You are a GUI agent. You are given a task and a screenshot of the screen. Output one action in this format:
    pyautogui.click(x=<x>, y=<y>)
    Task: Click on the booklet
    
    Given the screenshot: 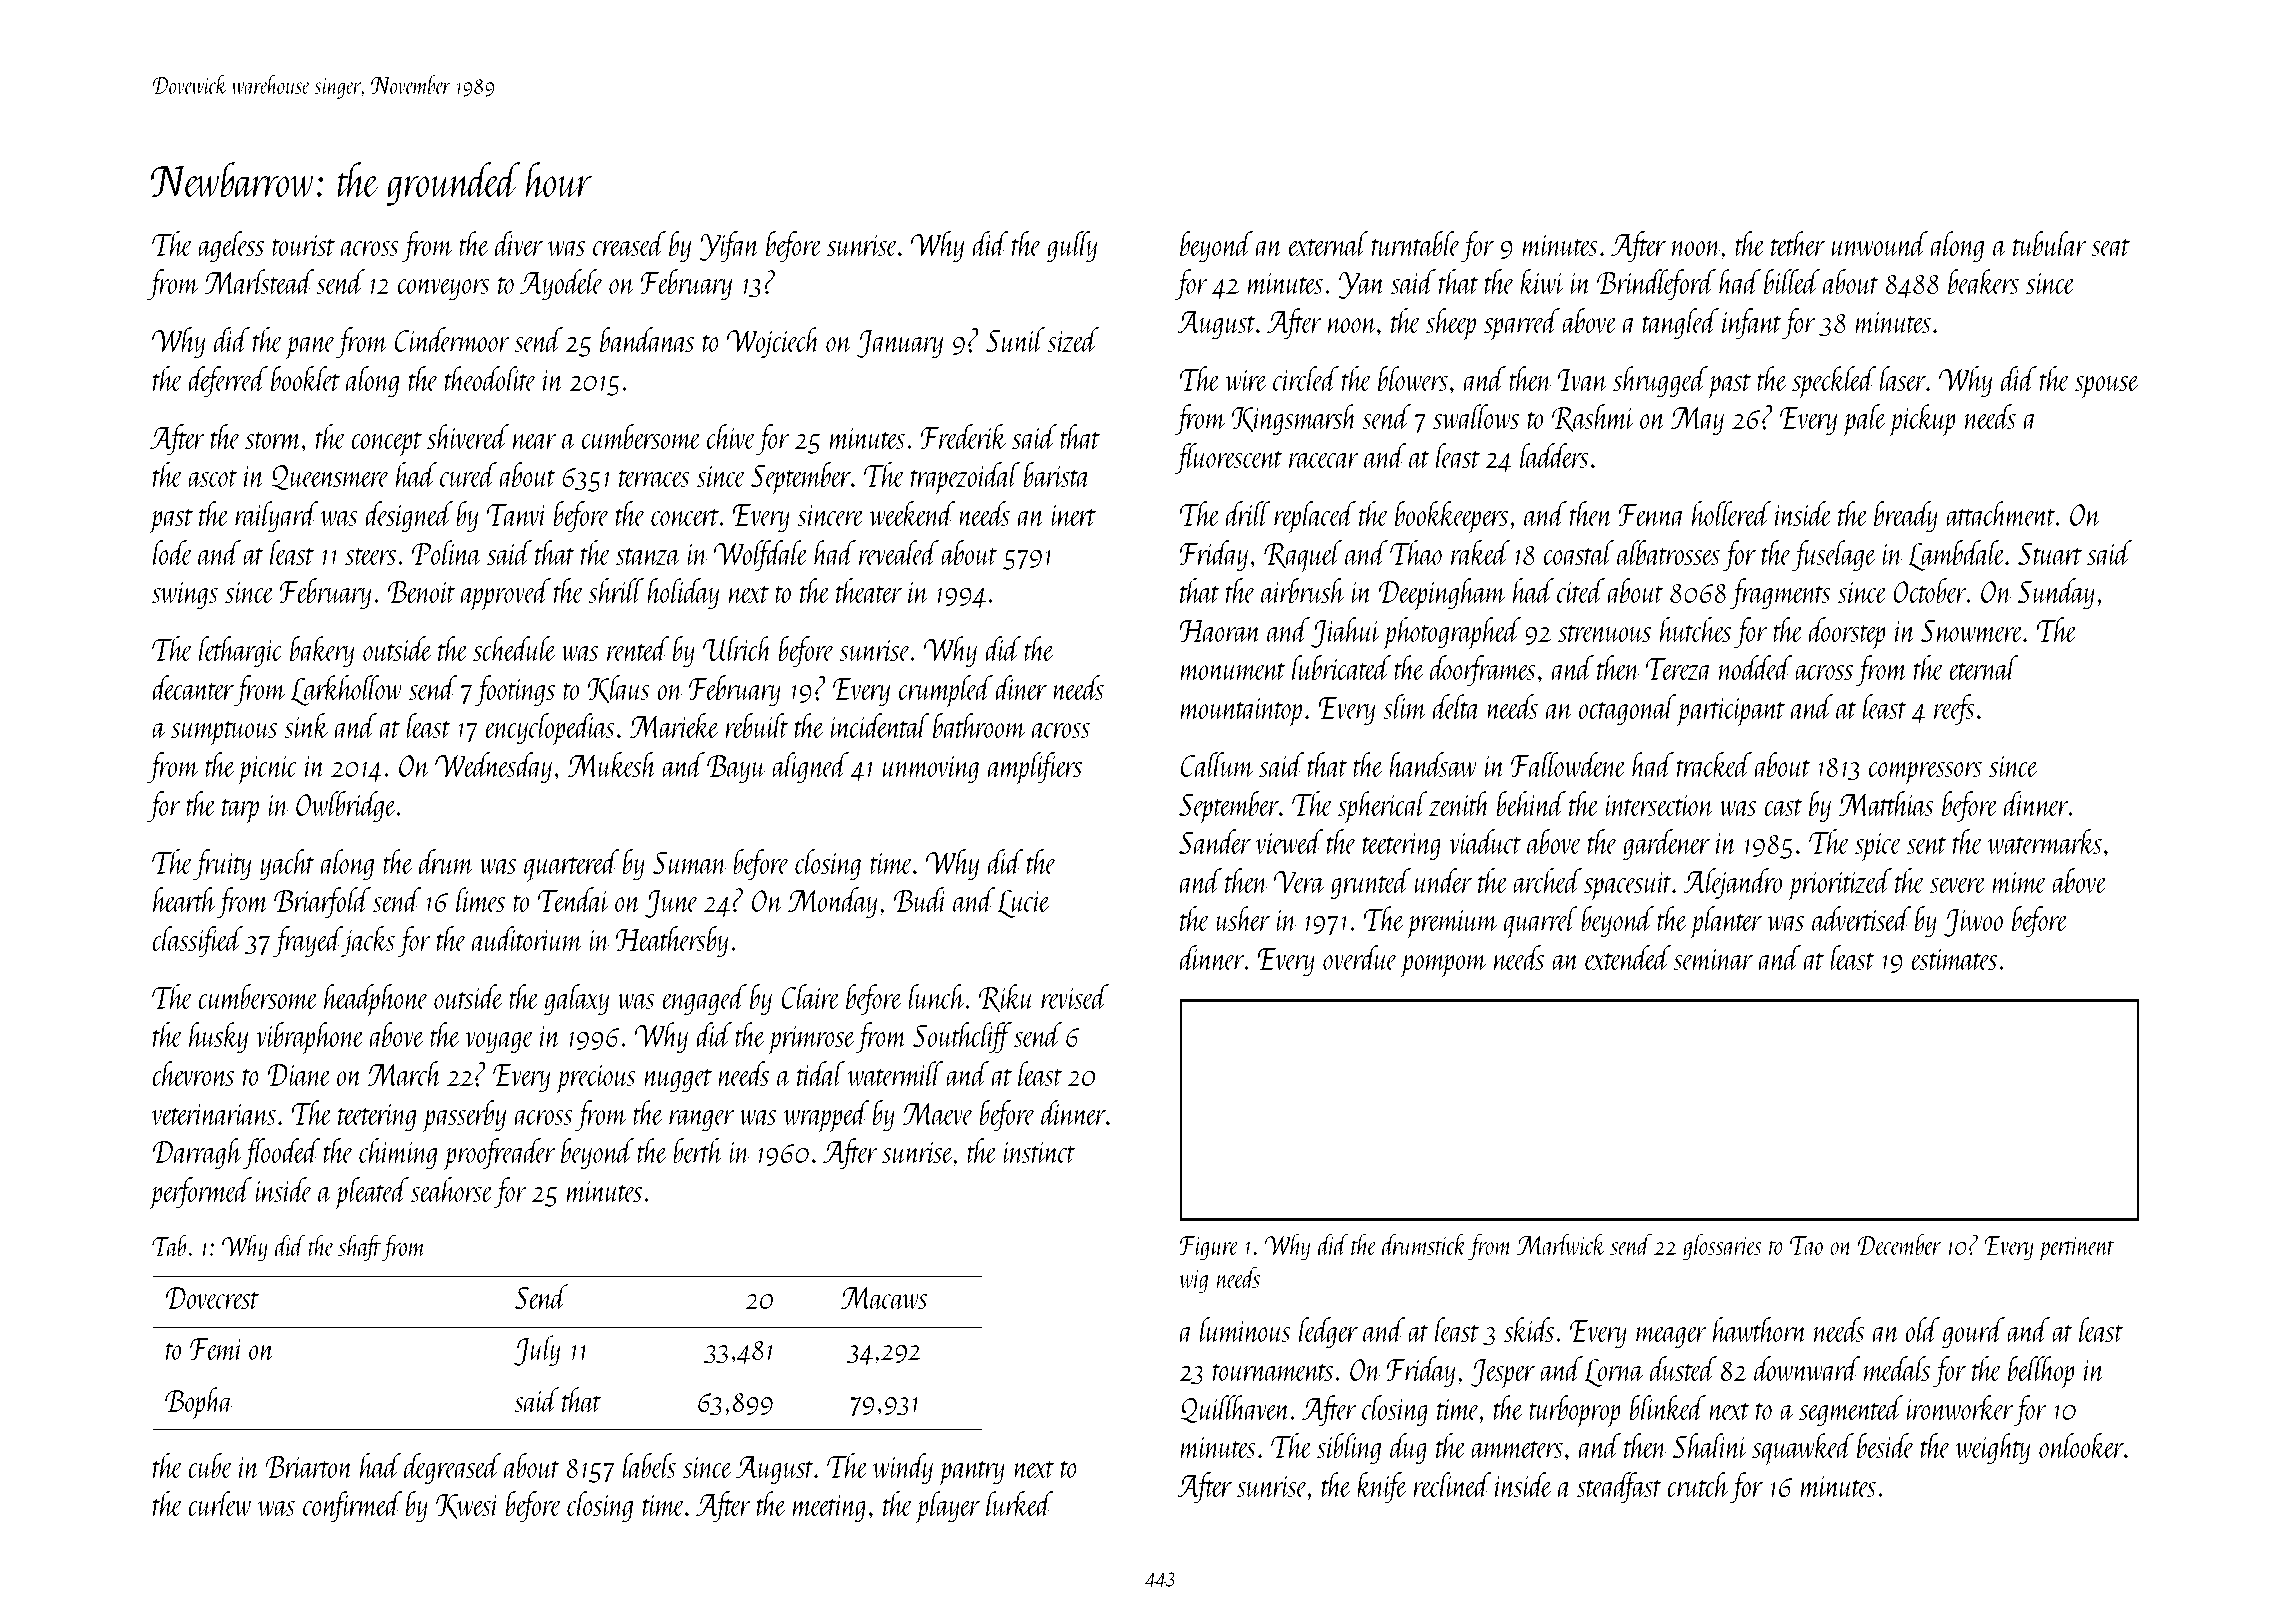 What is the action you would take?
    pyautogui.click(x=306, y=378)
